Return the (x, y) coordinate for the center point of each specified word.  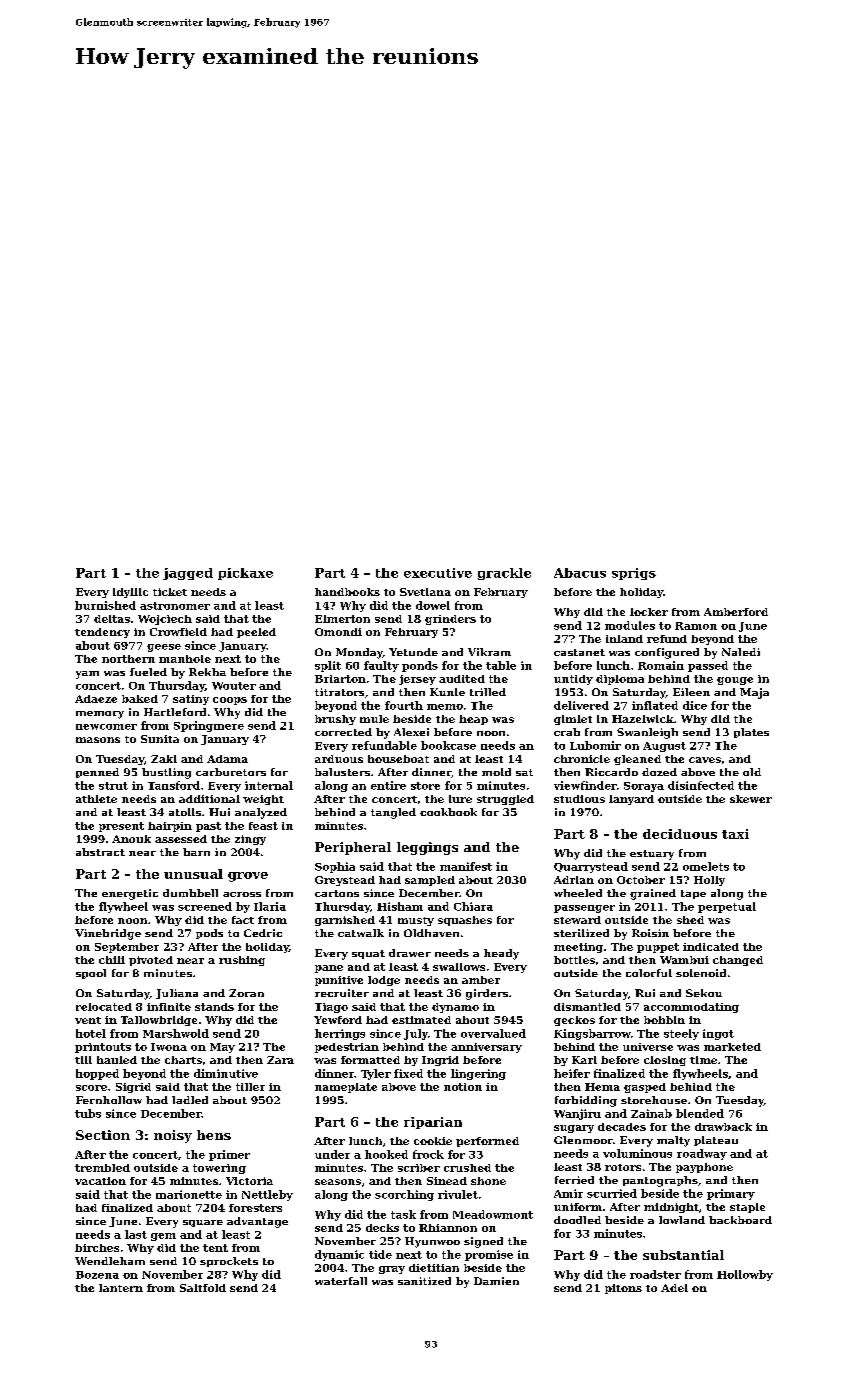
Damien (496, 1281)
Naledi (741, 652)
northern (128, 659)
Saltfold (203, 1288)
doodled (577, 1220)
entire (388, 785)
